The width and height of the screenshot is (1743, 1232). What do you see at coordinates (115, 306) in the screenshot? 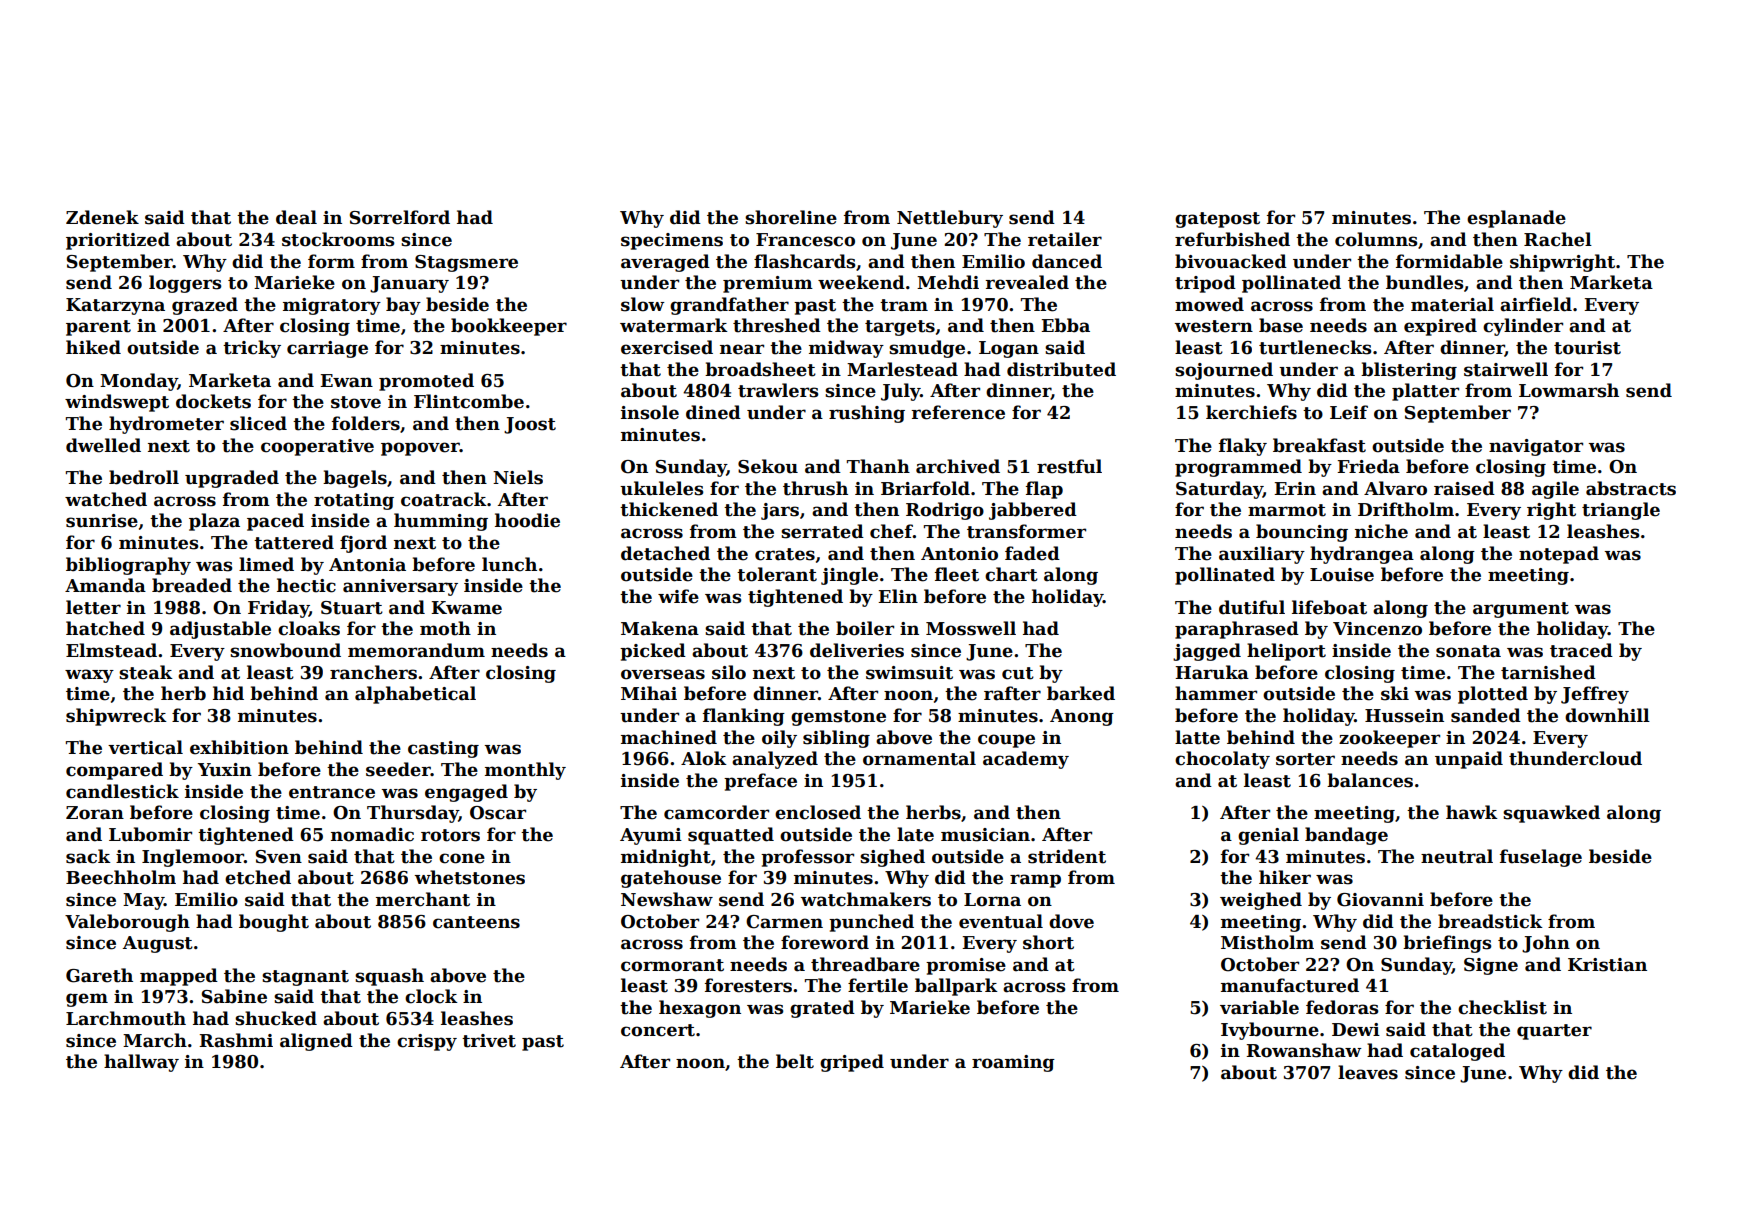
I see `Katarzyna` at bounding box center [115, 306].
